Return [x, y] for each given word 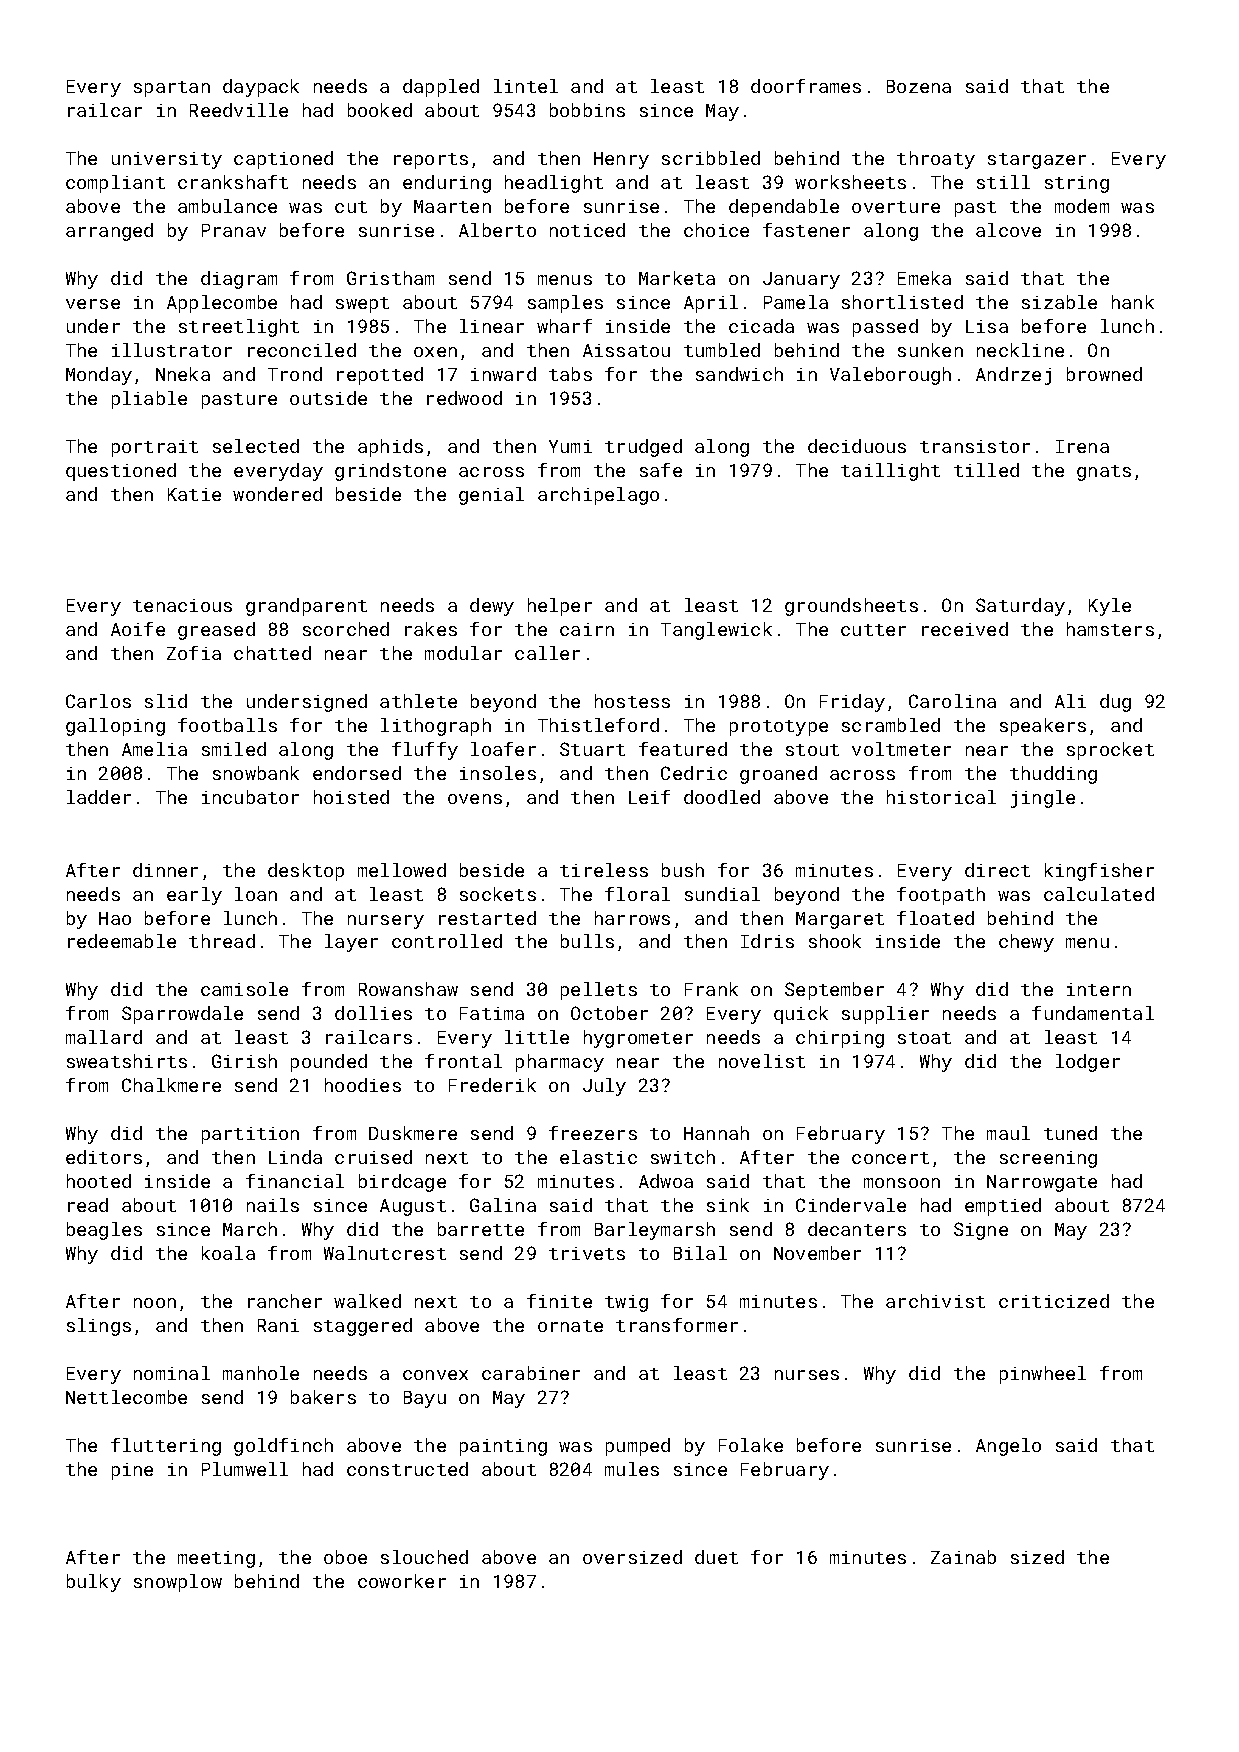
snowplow [178, 1583]
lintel [526, 86]
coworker [402, 1581]
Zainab [963, 1557]
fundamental [1093, 1013]
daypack [261, 88]
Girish [244, 1061]
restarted [487, 918]
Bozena [919, 86]
